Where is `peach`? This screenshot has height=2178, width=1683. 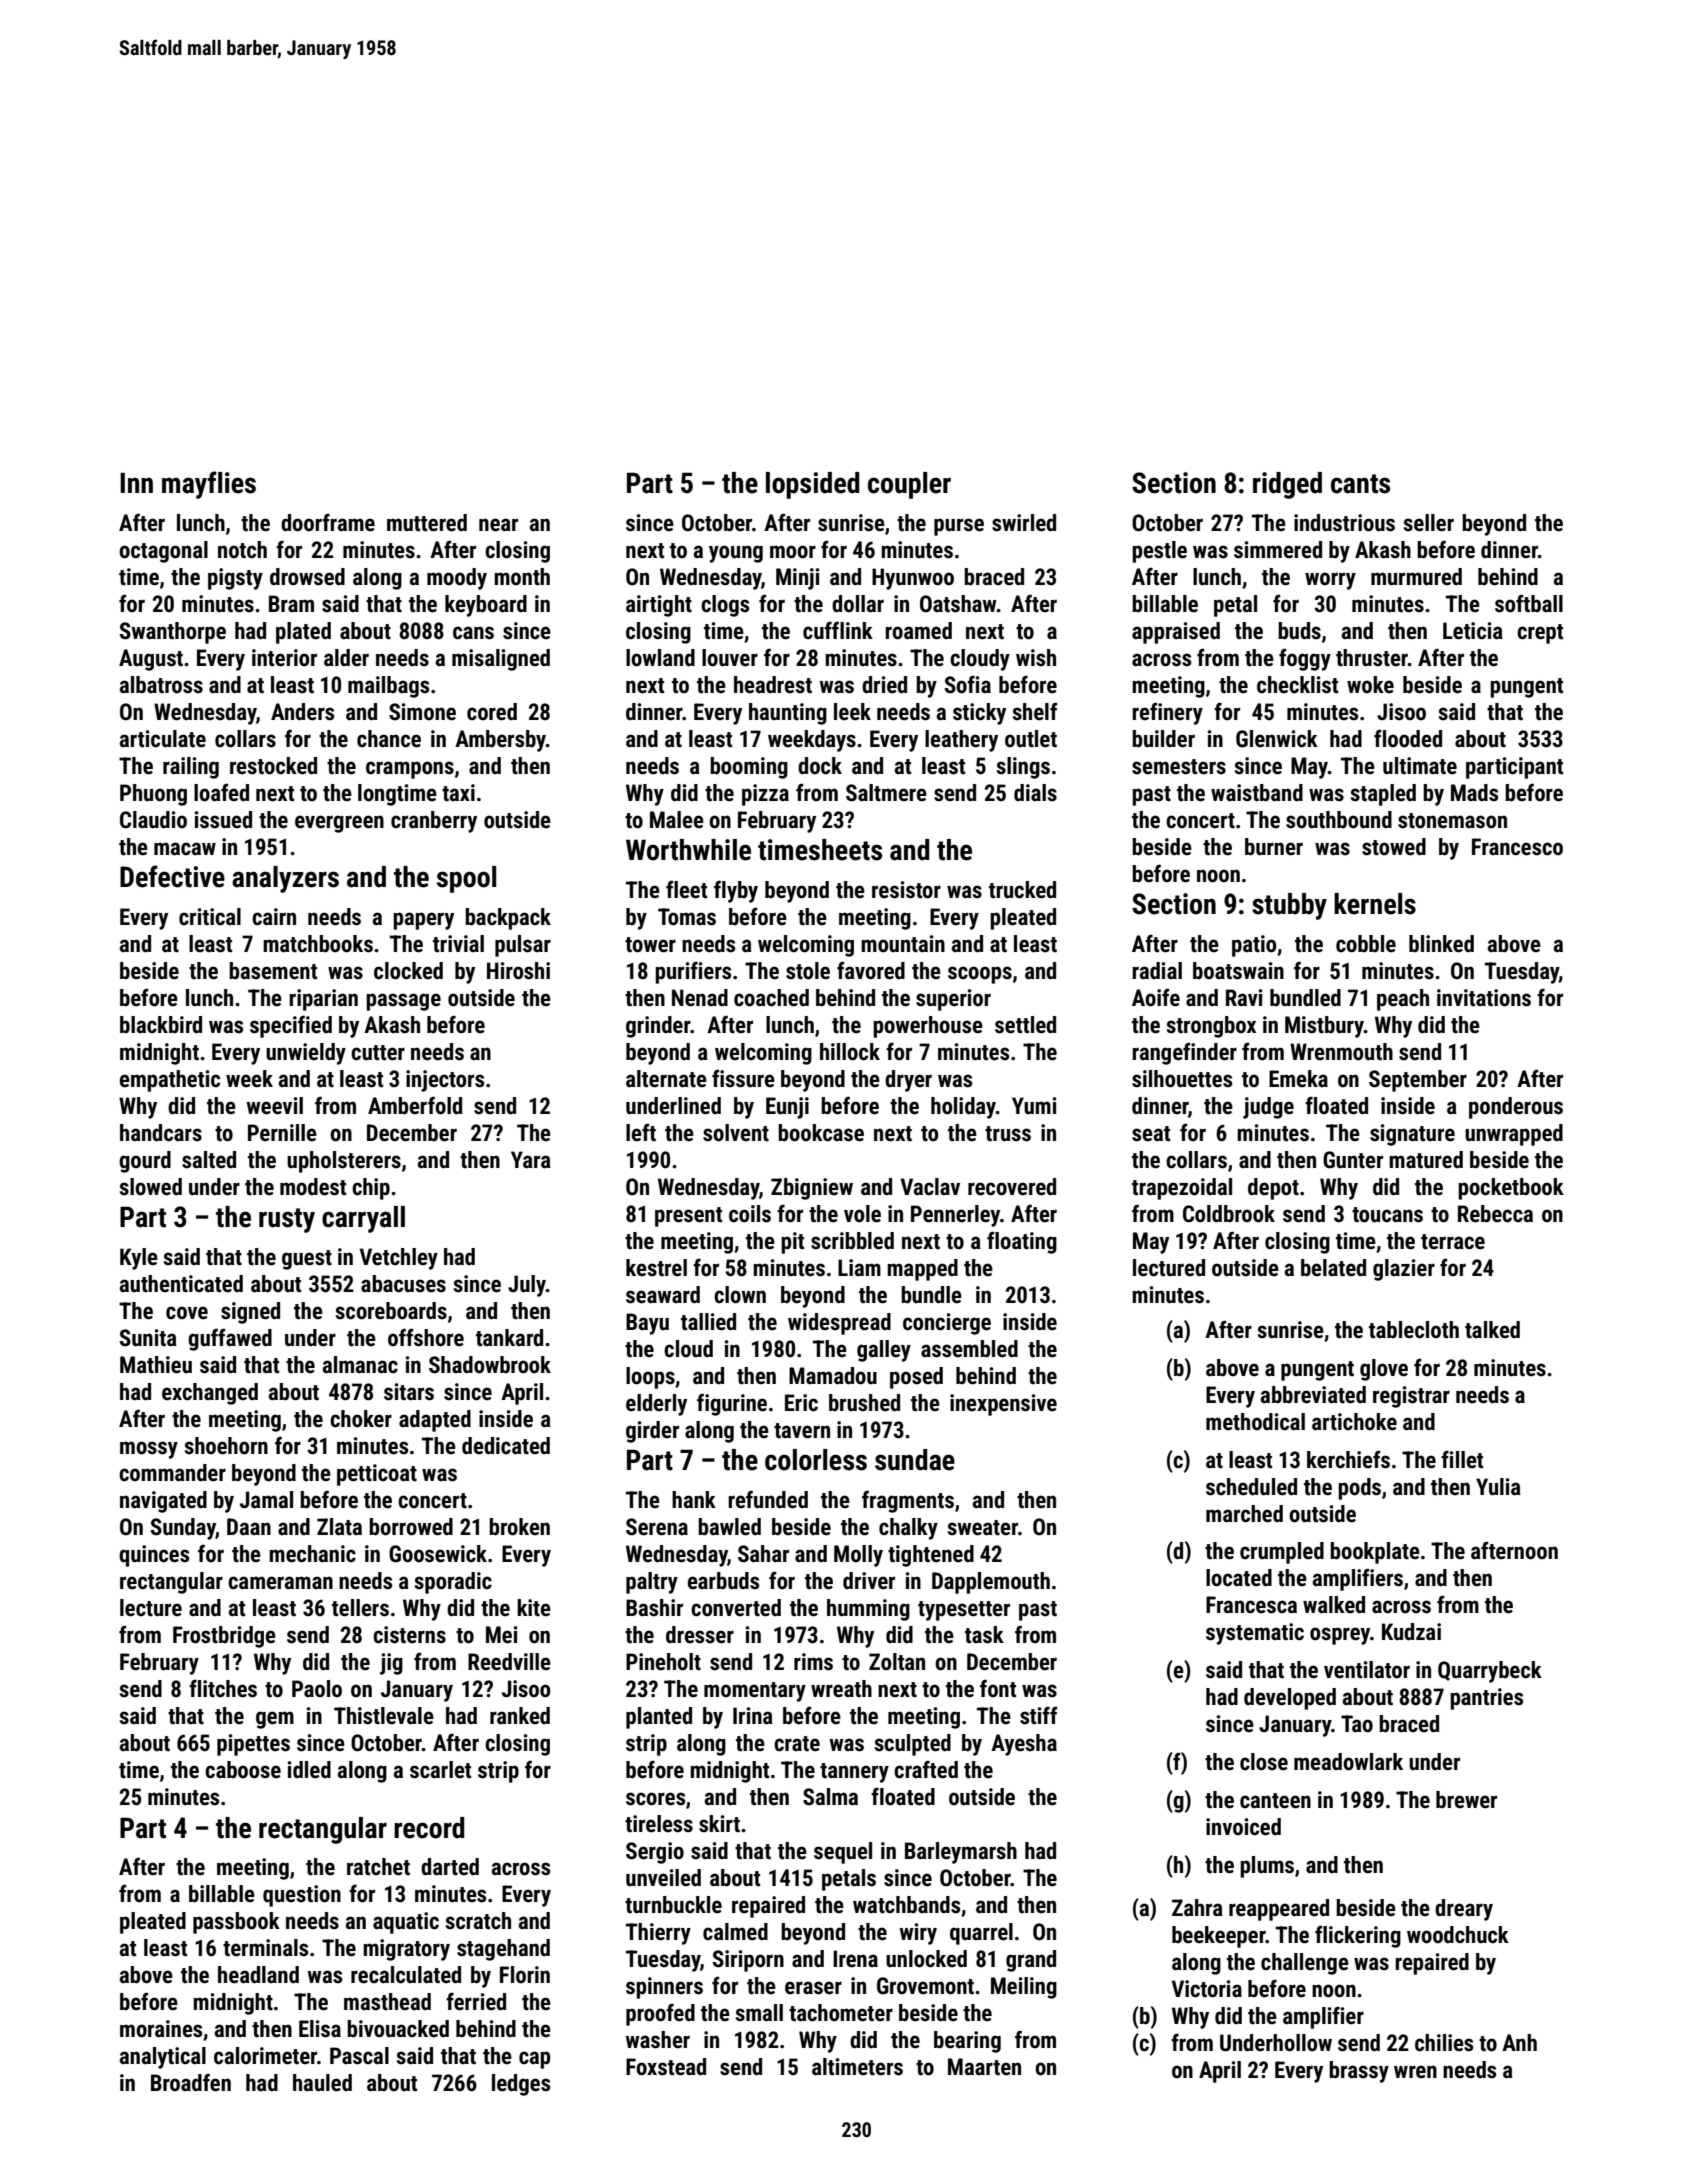 peach is located at coordinates (1403, 1000).
